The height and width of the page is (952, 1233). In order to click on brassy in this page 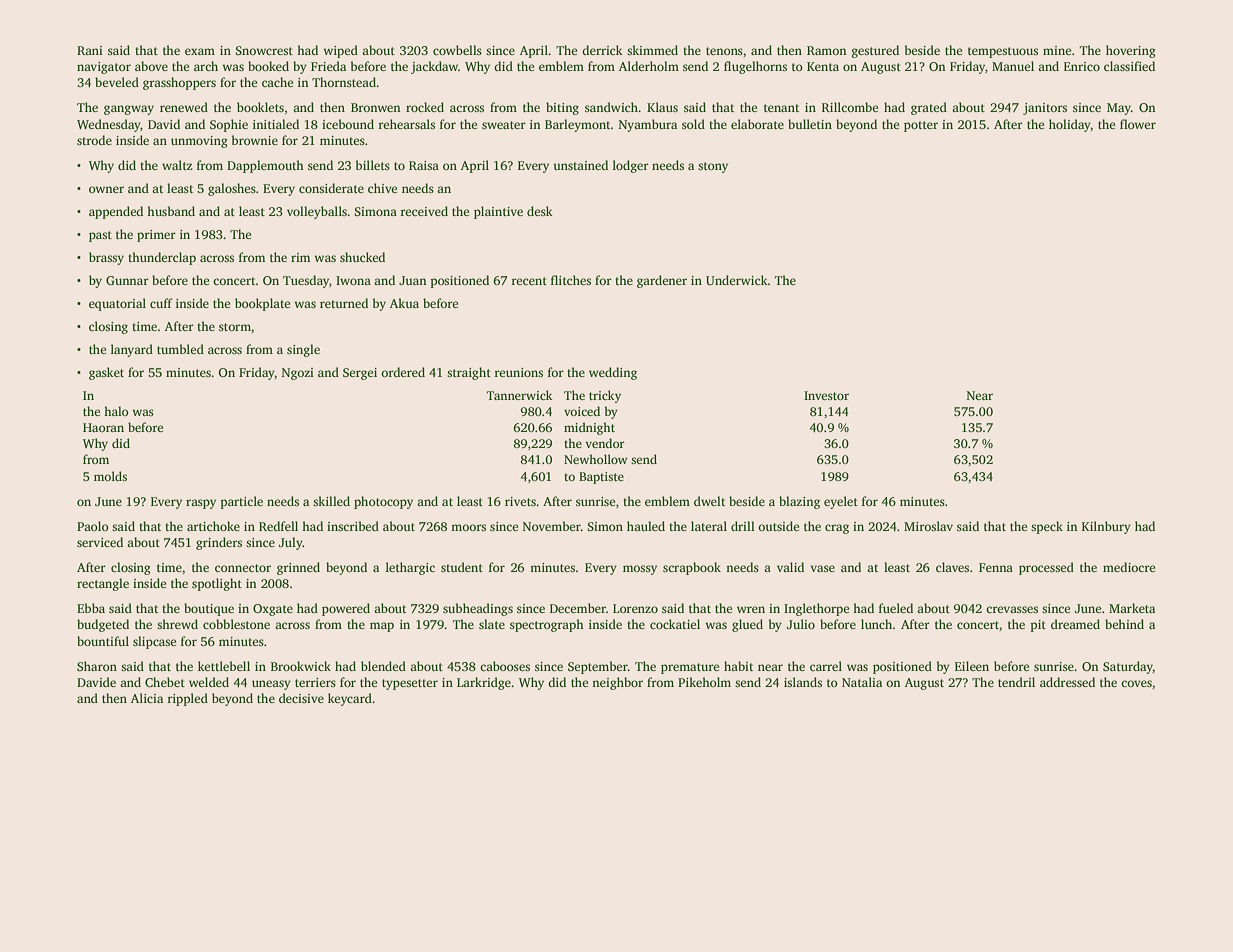, I will do `click(106, 258)`.
